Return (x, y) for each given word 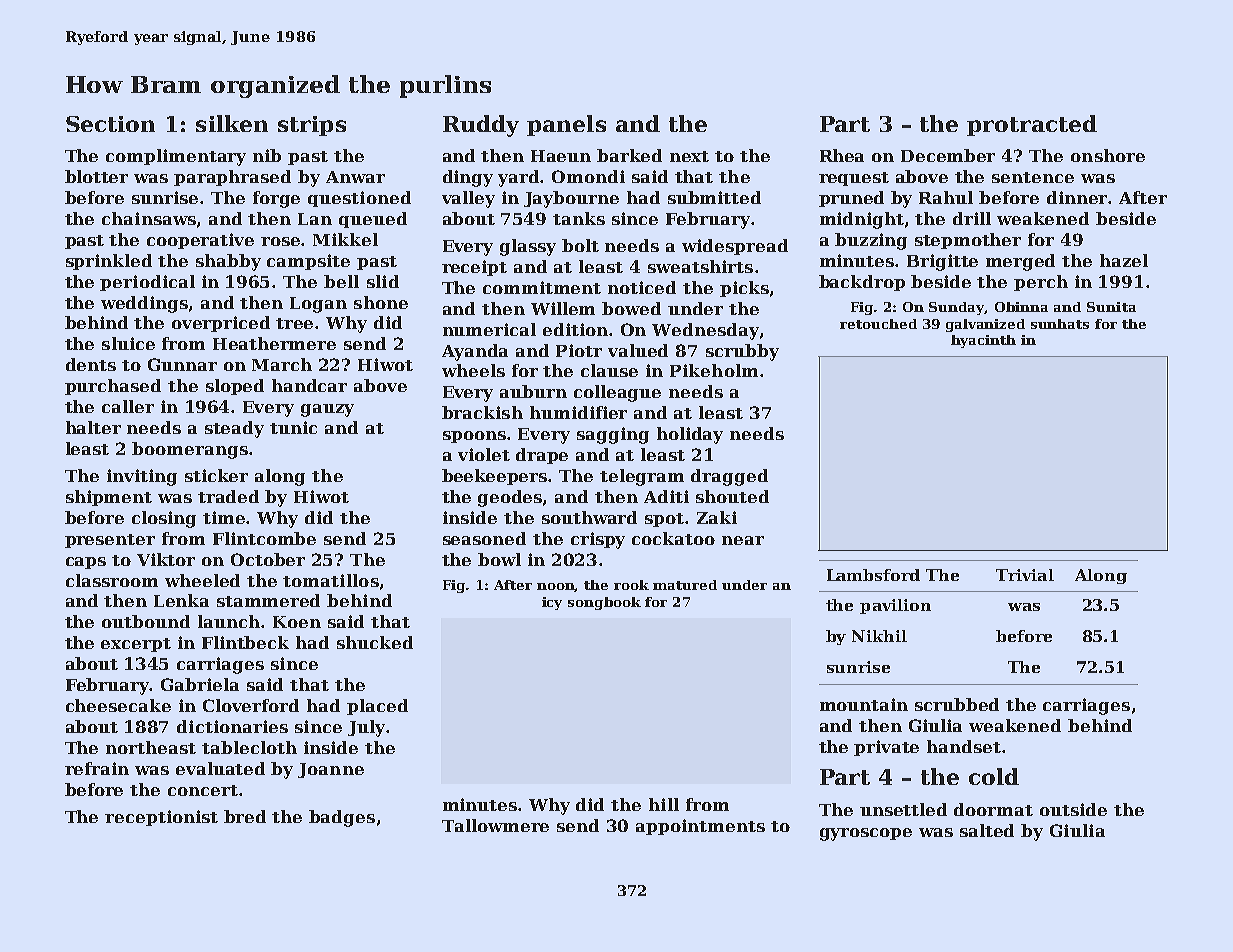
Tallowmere (495, 825)
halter (93, 427)
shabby (228, 262)
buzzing (871, 241)
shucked (375, 642)
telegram (642, 477)
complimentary (176, 157)
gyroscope (866, 834)
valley (468, 199)
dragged (729, 477)
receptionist (161, 818)
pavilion (895, 606)
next (689, 156)
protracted (1032, 125)
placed (377, 707)
